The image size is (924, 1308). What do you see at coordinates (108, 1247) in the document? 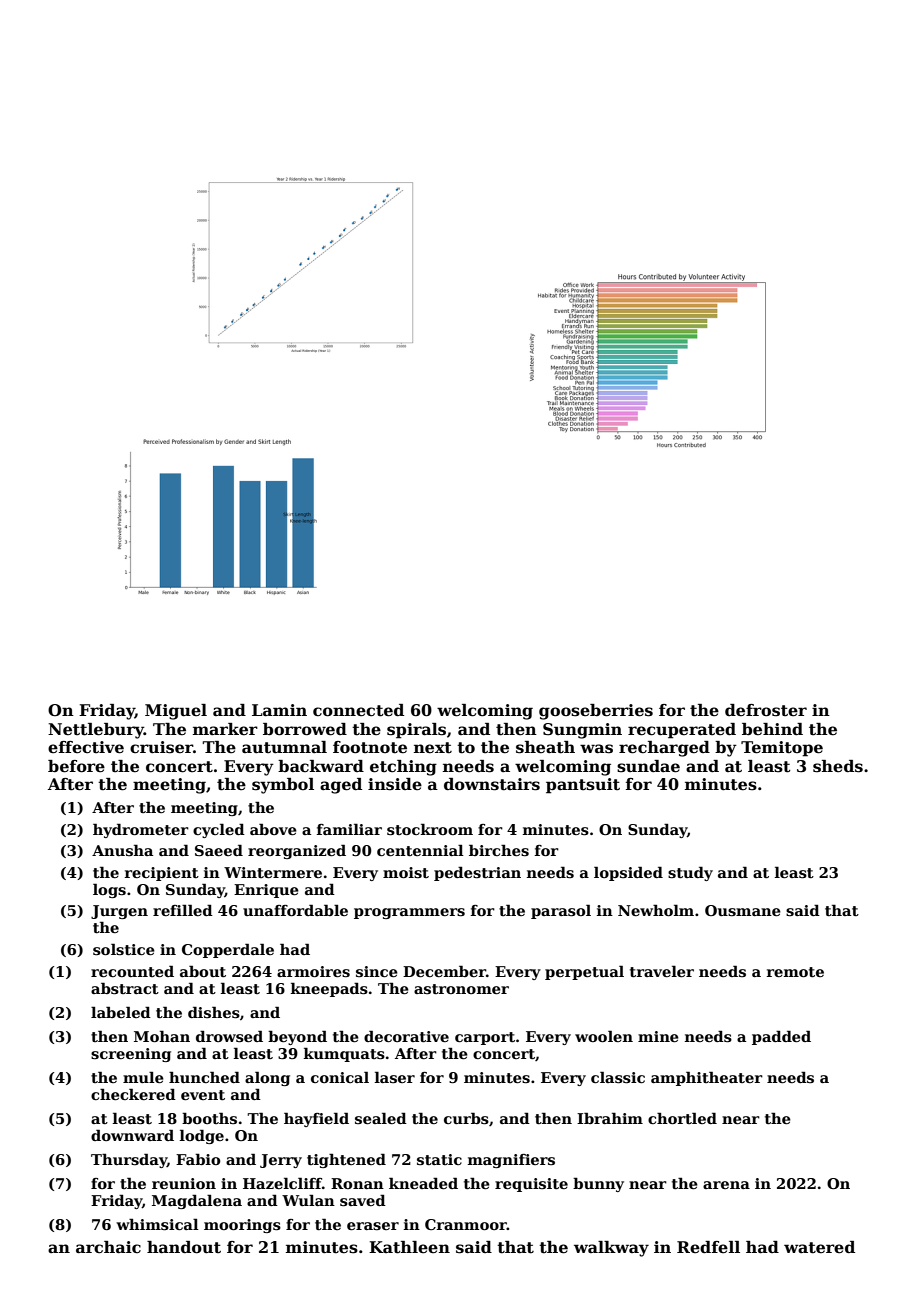
I see `archaic` at bounding box center [108, 1247].
